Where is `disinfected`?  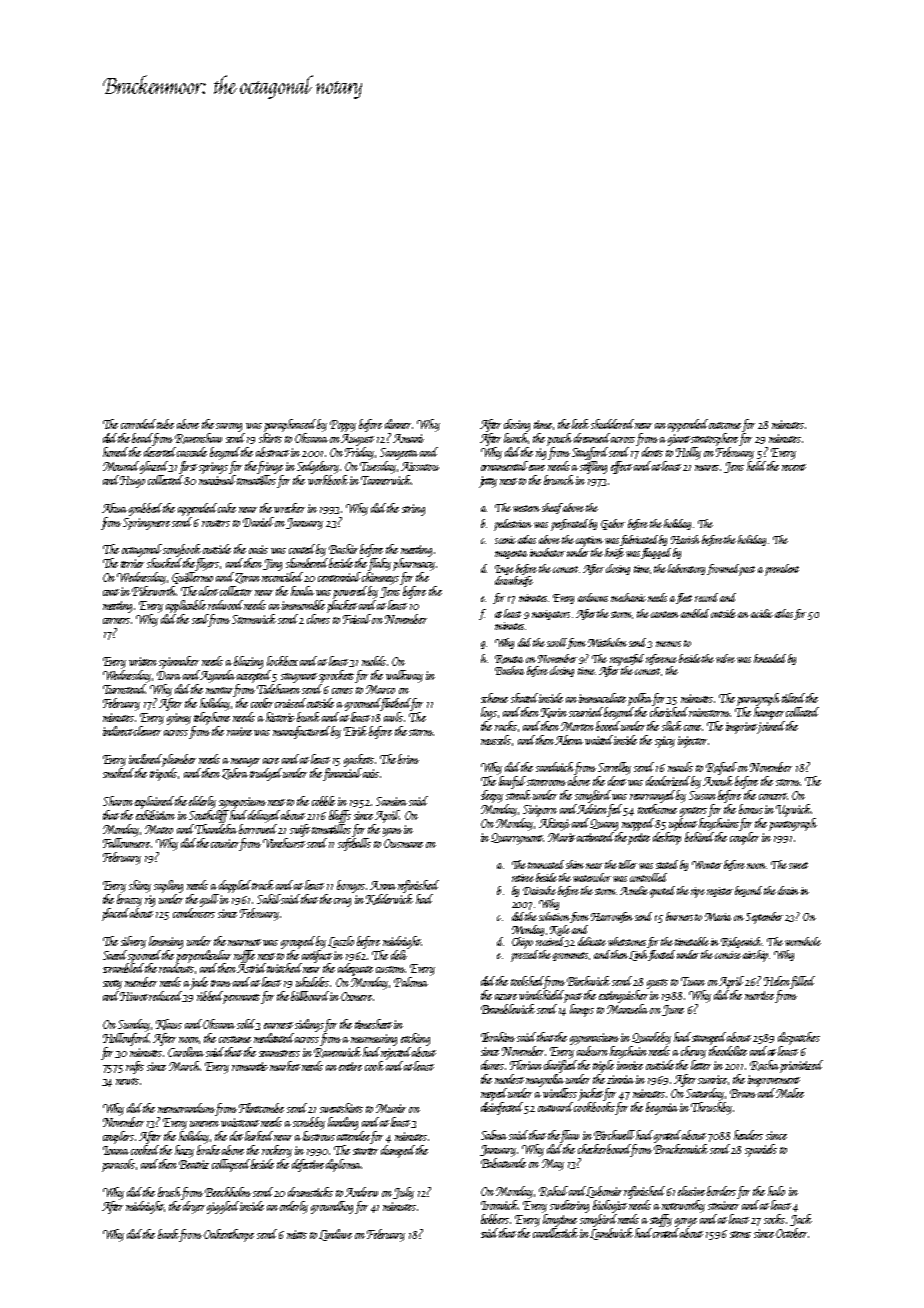 disinfected is located at coordinates (502, 1108).
